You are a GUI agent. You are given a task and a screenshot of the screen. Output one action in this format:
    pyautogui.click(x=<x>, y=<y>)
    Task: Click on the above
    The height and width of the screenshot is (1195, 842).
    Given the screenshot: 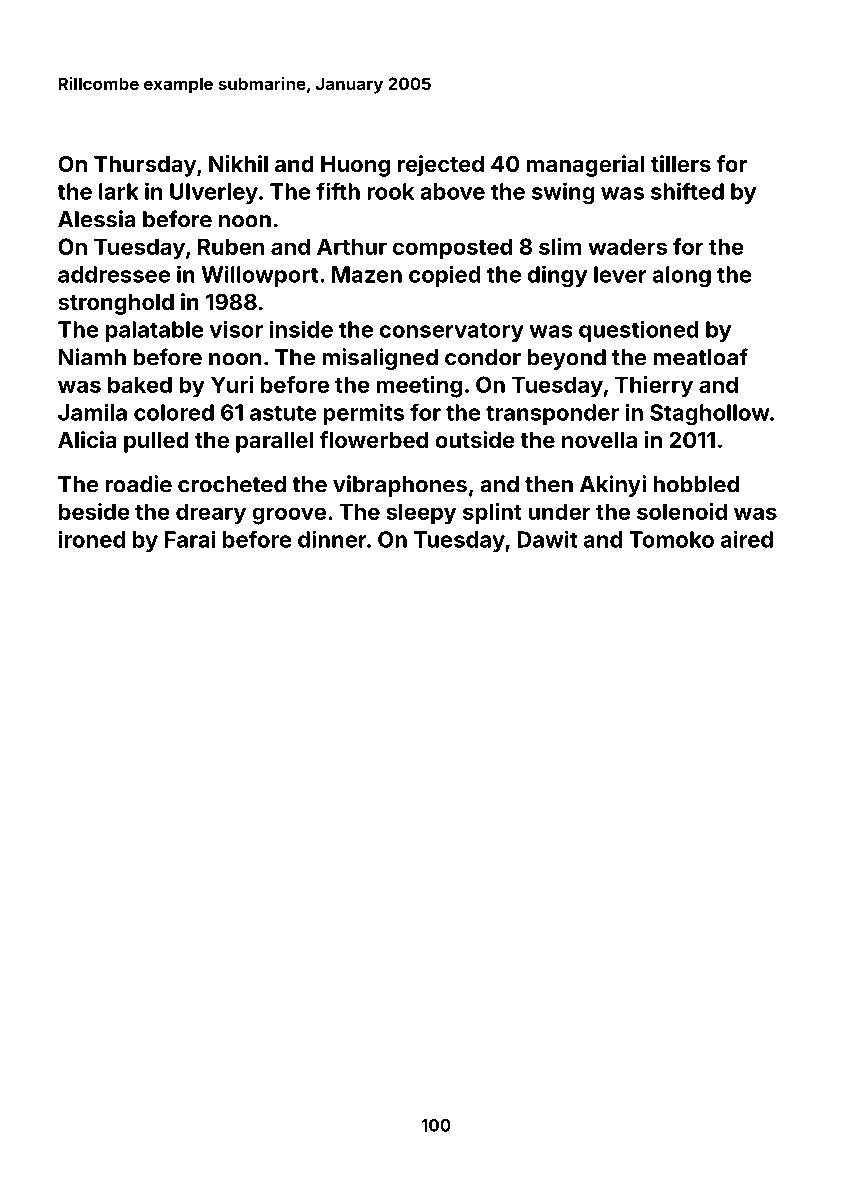 What is the action you would take?
    pyautogui.click(x=452, y=191)
